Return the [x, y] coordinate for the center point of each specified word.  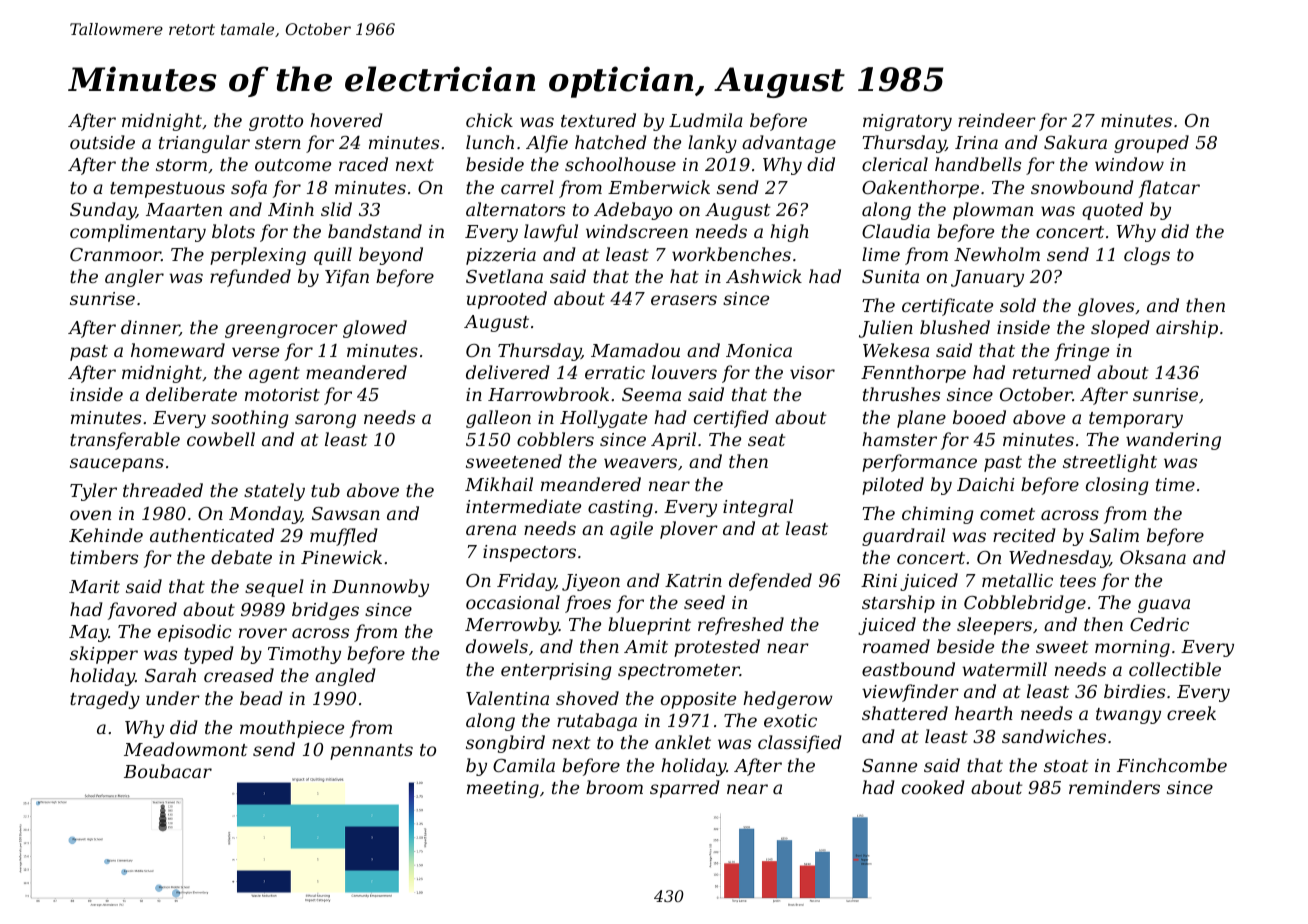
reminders [1114, 787]
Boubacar [168, 771]
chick [489, 120]
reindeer [997, 120]
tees [1078, 581]
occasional [513, 602]
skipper [104, 655]
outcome [293, 165]
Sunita [890, 276]
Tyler [93, 492]
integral [758, 508]
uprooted [507, 300]
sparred [685, 789]
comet [1007, 514]
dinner [150, 328]
